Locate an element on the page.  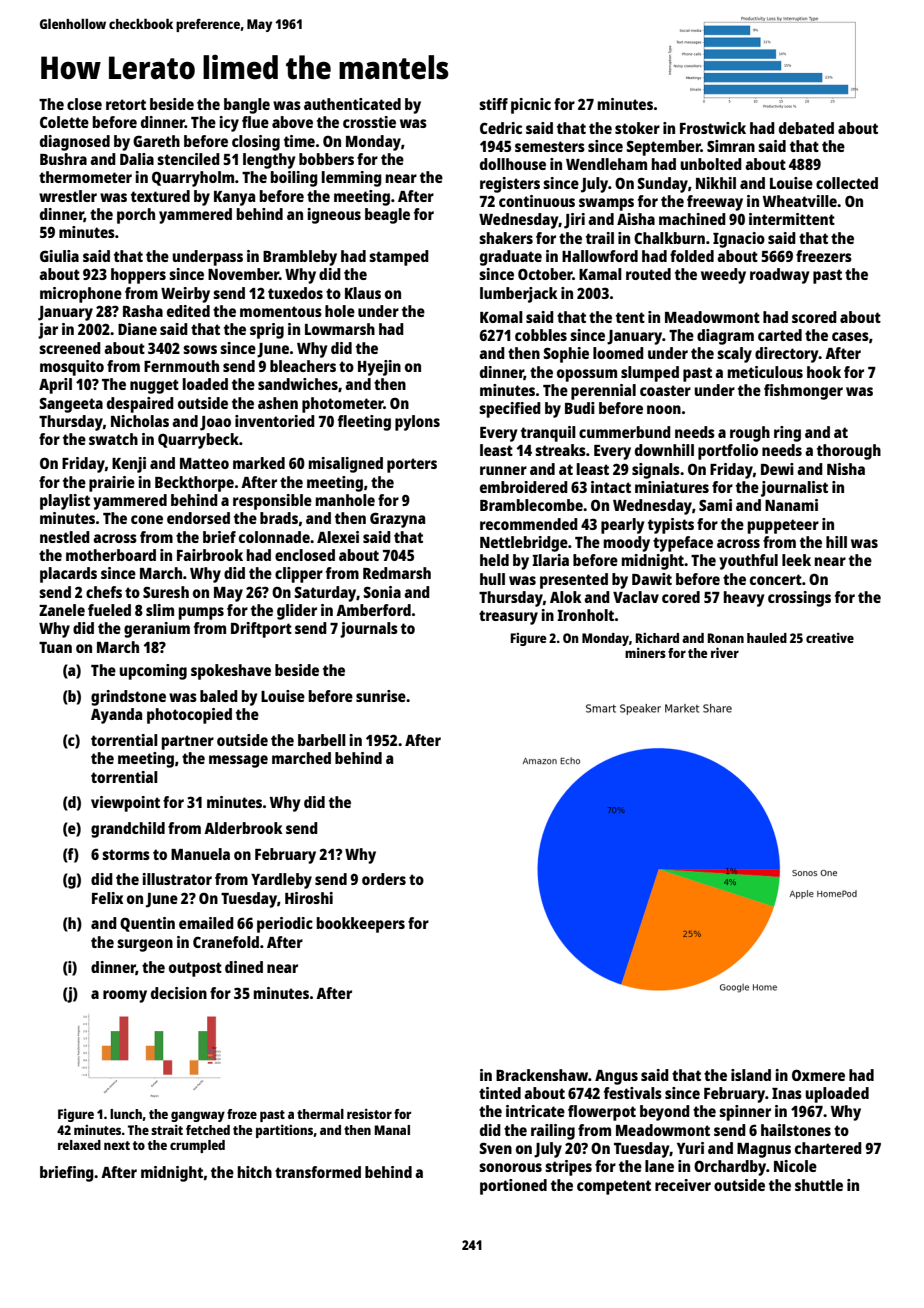
Colette is located at coordinates (64, 122).
